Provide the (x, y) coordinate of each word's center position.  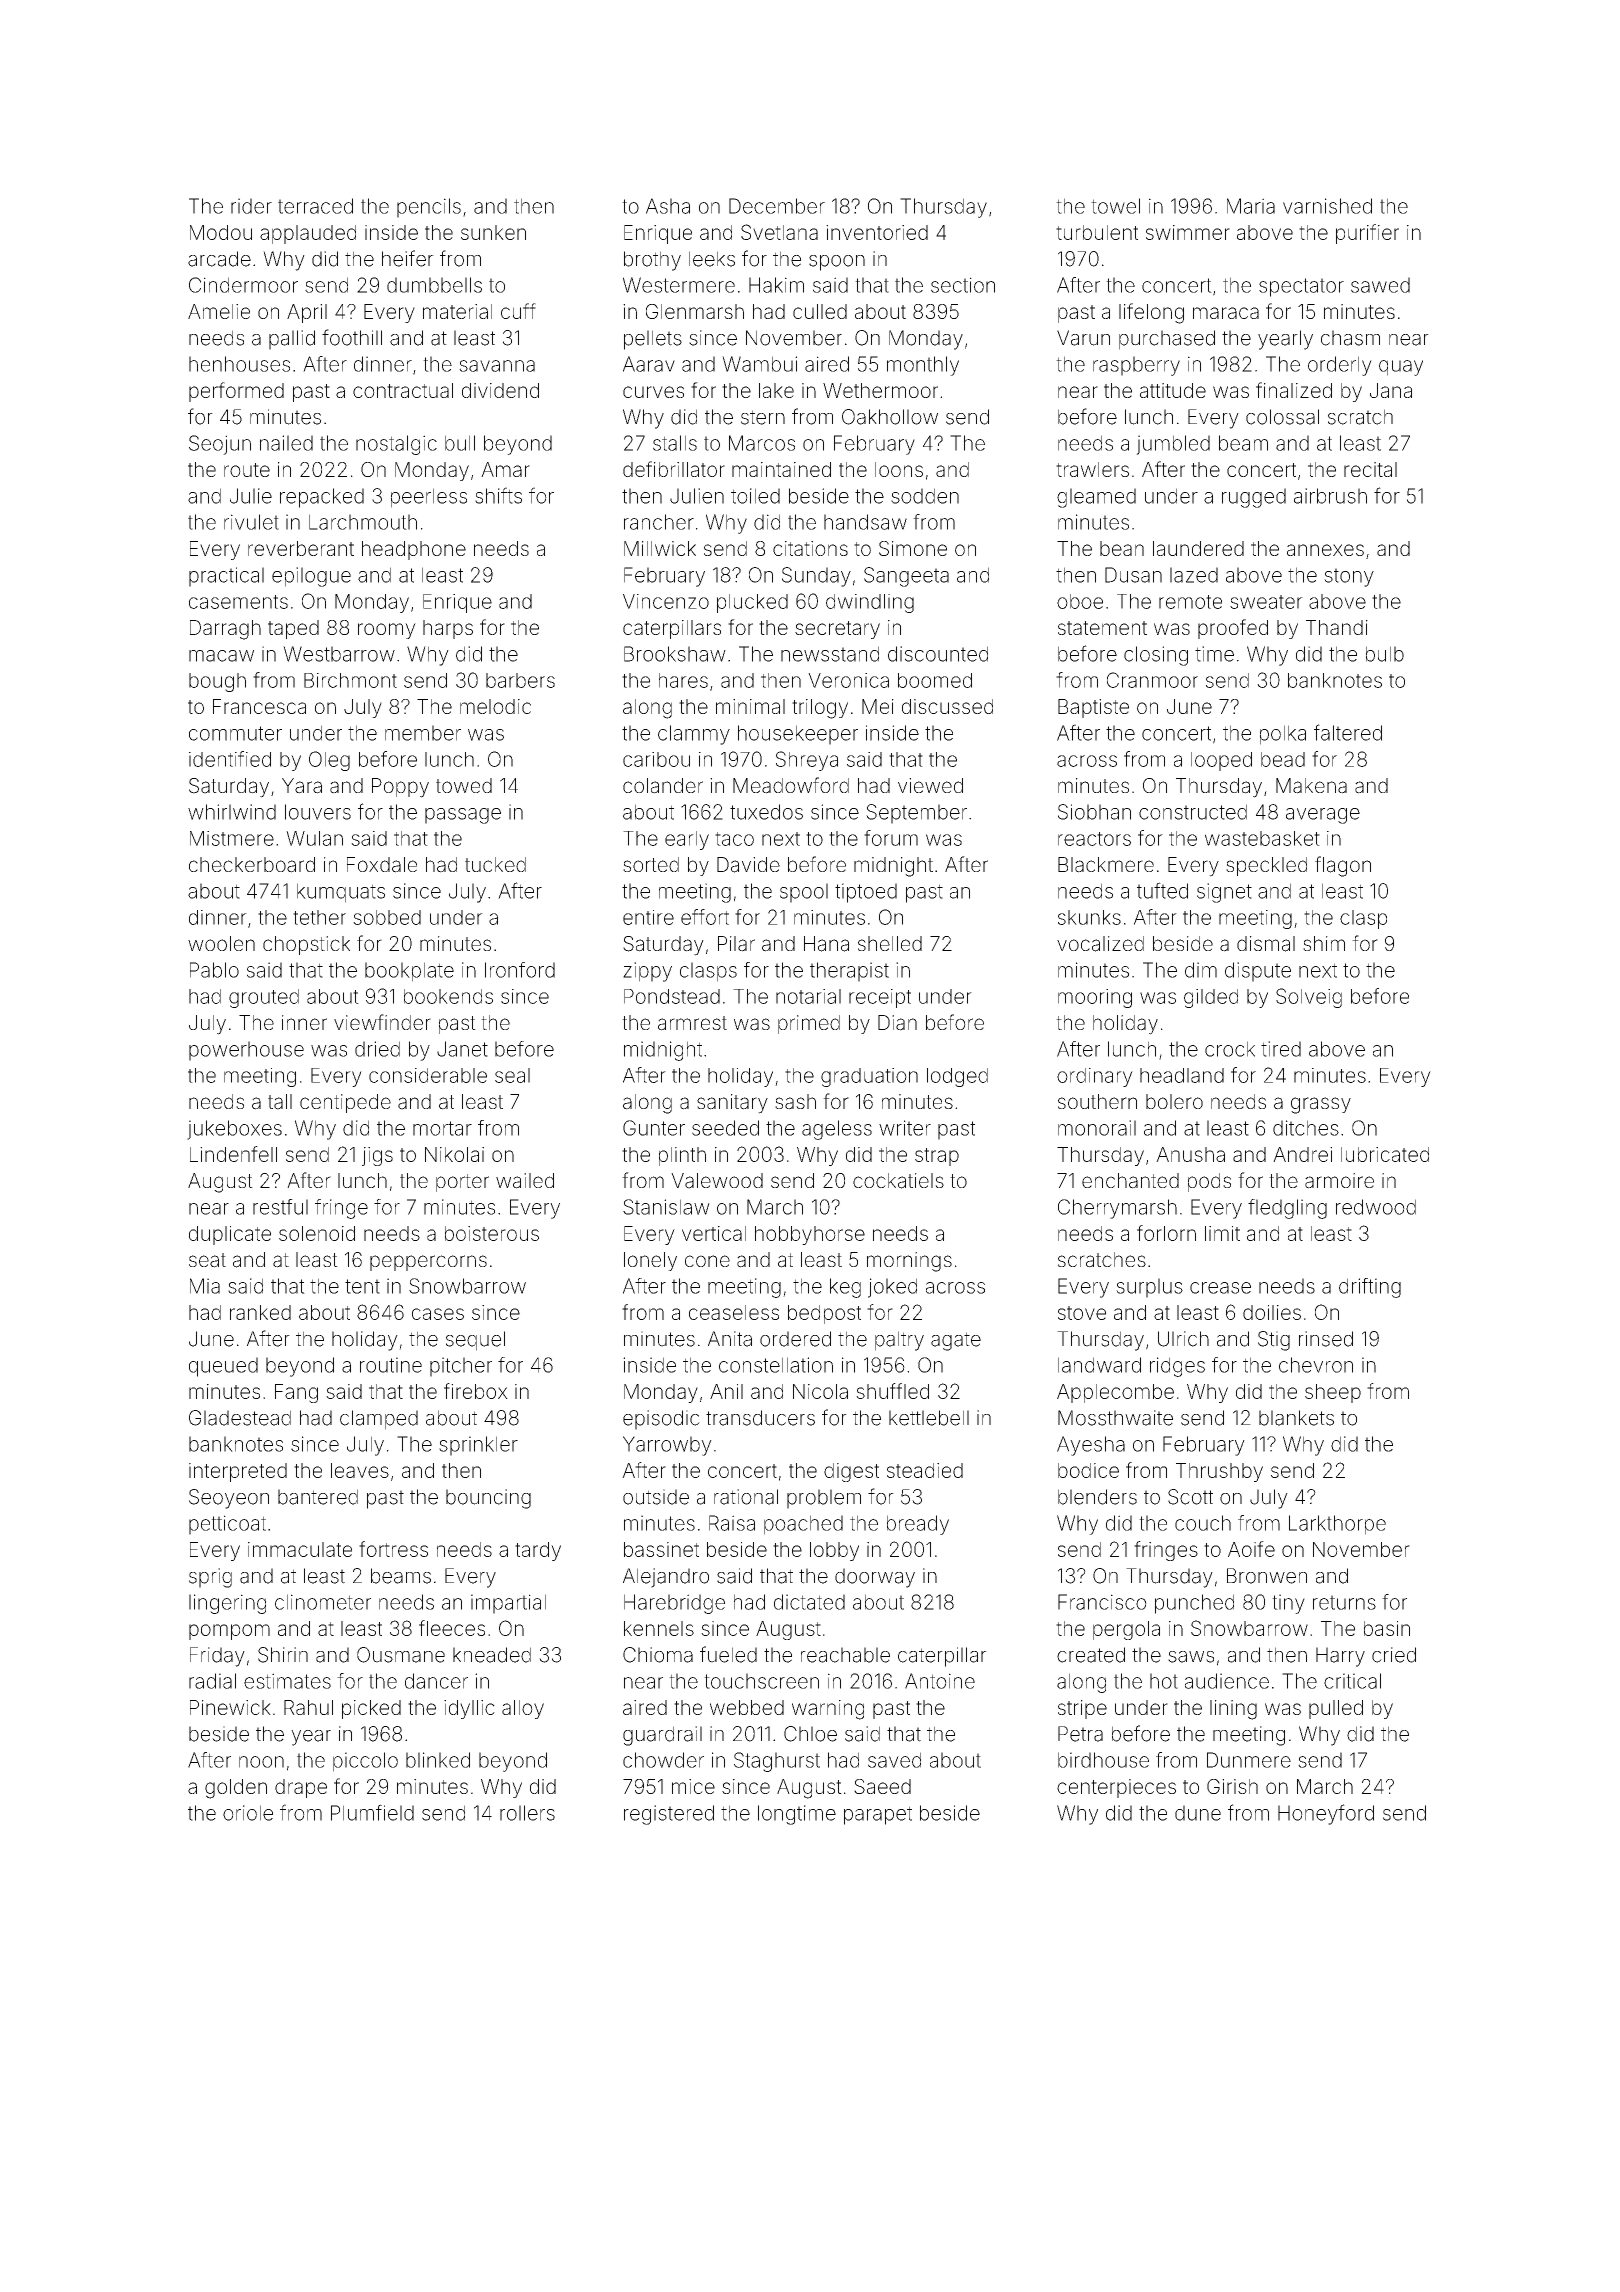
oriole (248, 1813)
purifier (1367, 234)
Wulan (314, 838)
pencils (429, 208)
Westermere (679, 285)
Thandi (1337, 627)
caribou (656, 759)
